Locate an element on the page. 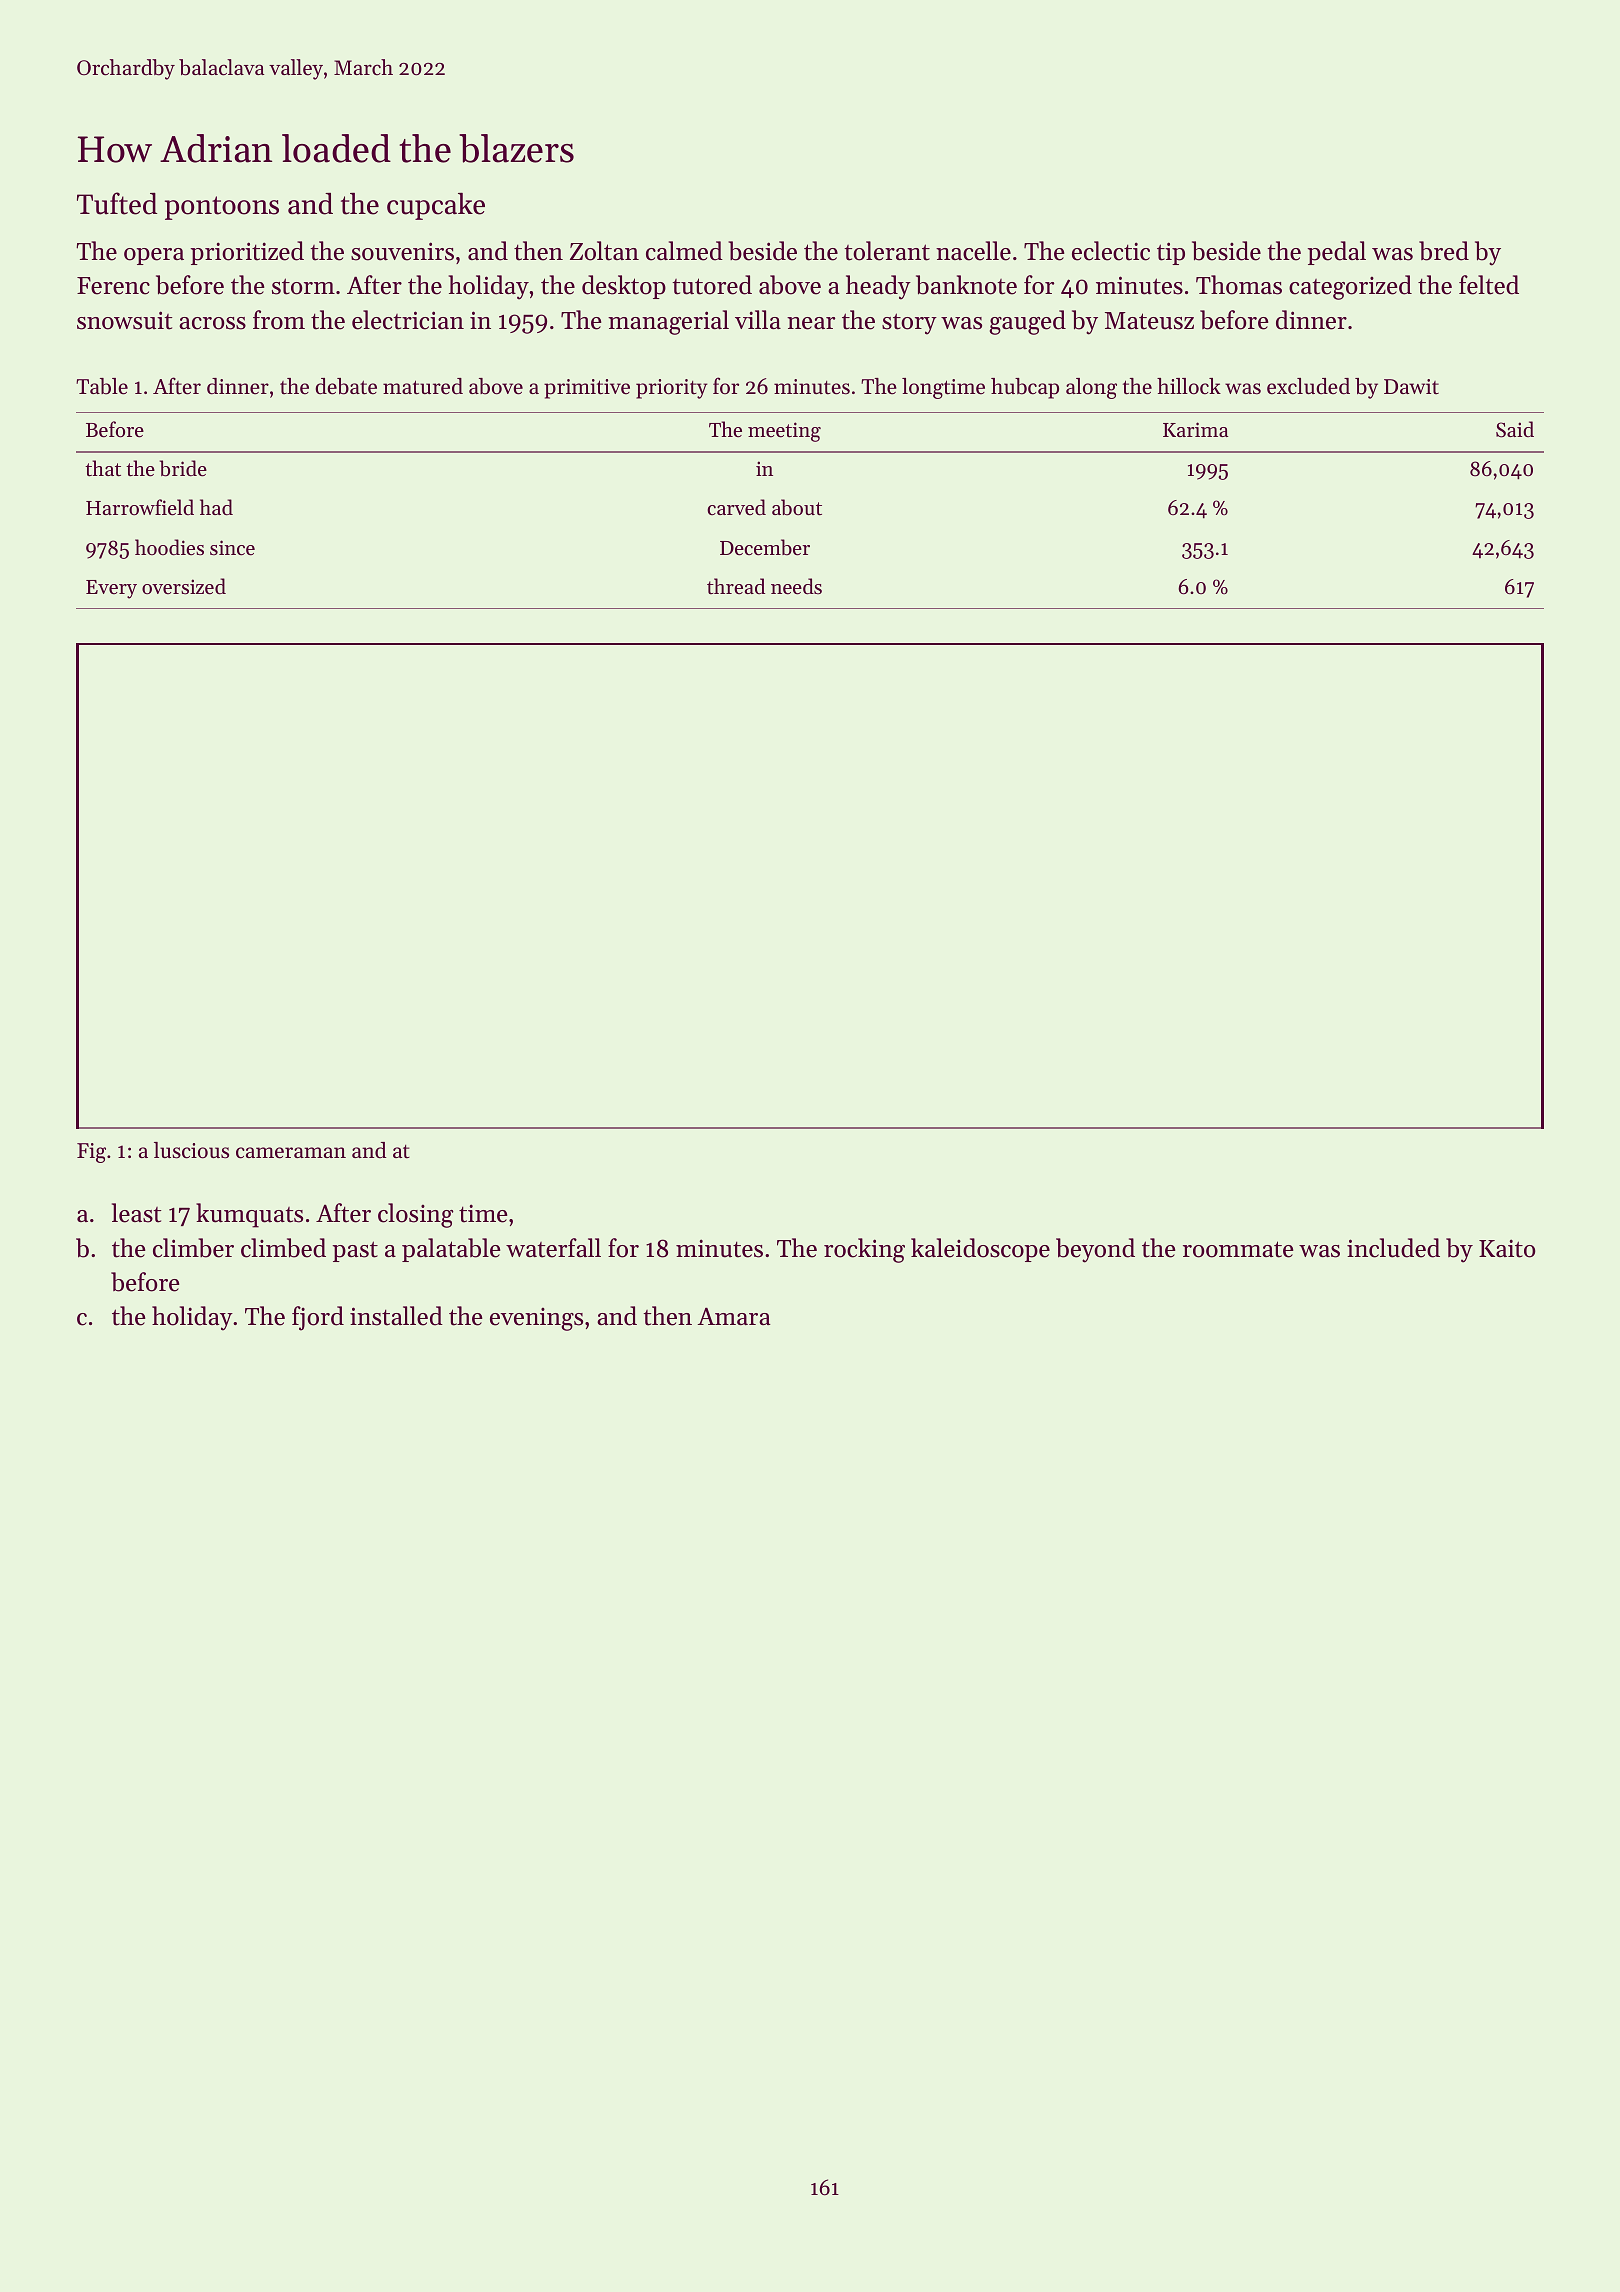 Image resolution: width=1620 pixels, height=2292 pixels. thread is located at coordinates (736, 586).
